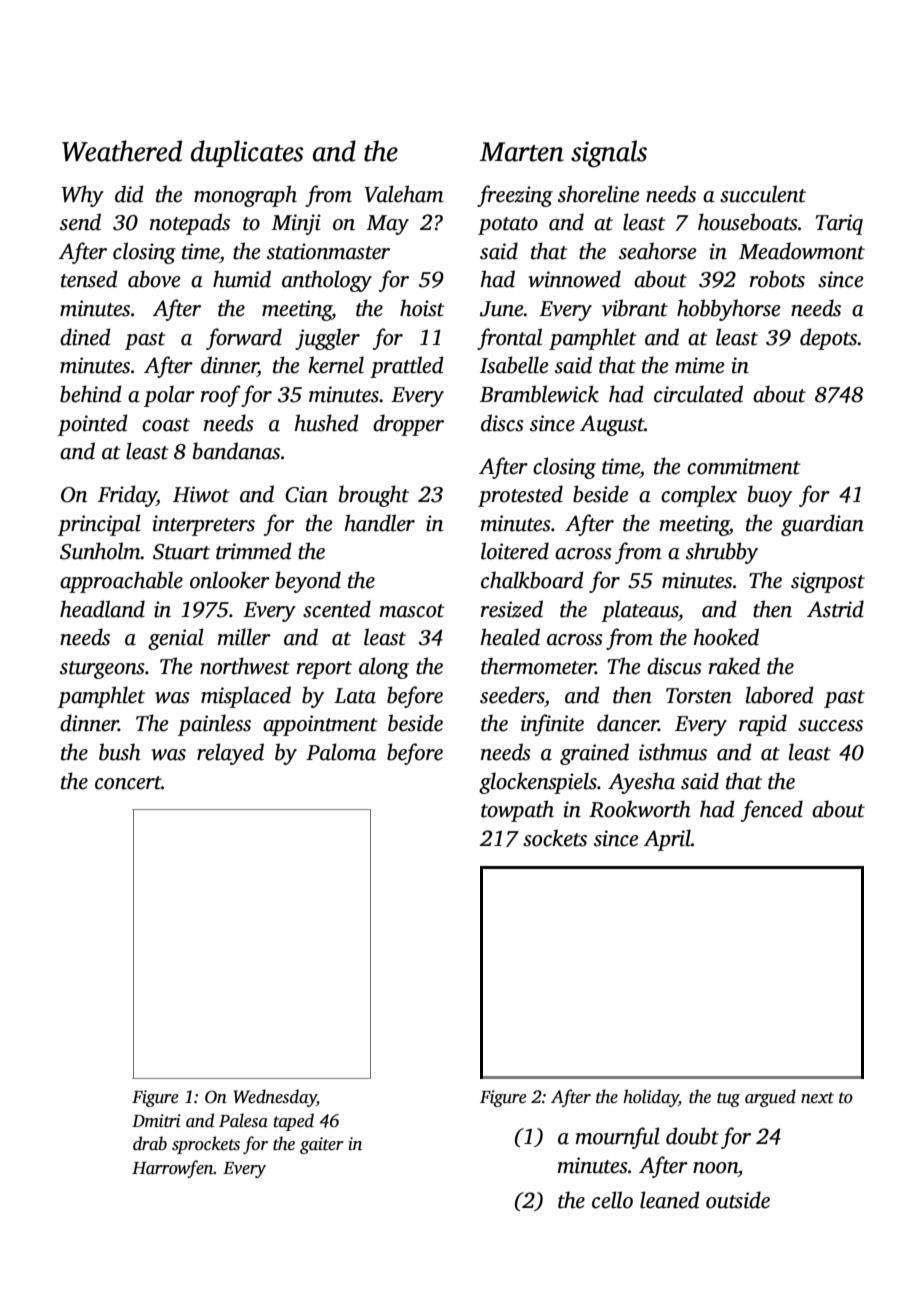  What do you see at coordinates (502, 423) in the document?
I see `discs` at bounding box center [502, 423].
